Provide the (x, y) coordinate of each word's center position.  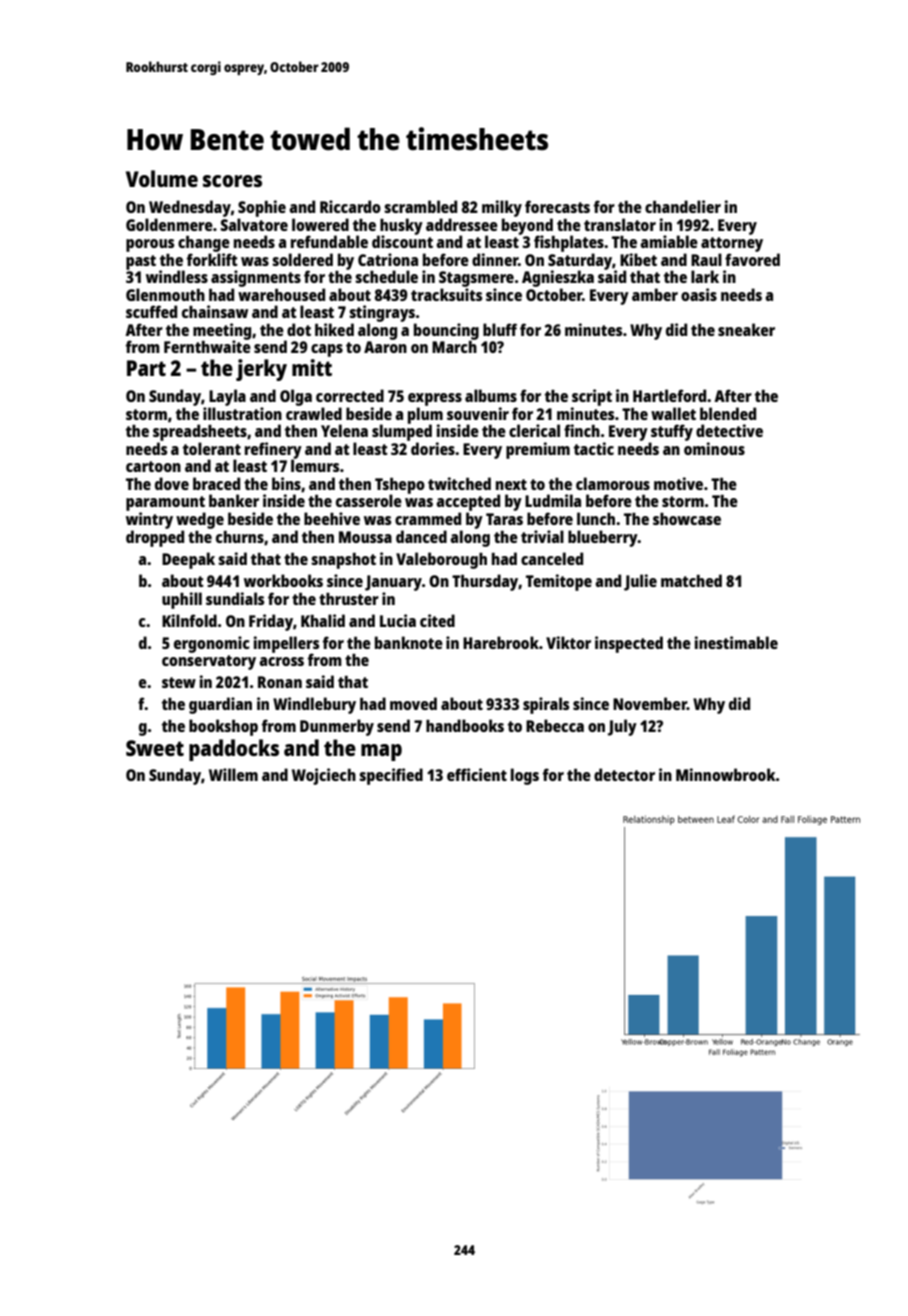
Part (146, 368)
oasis (699, 294)
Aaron (385, 347)
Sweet (155, 748)
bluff (500, 329)
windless (177, 276)
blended (728, 413)
